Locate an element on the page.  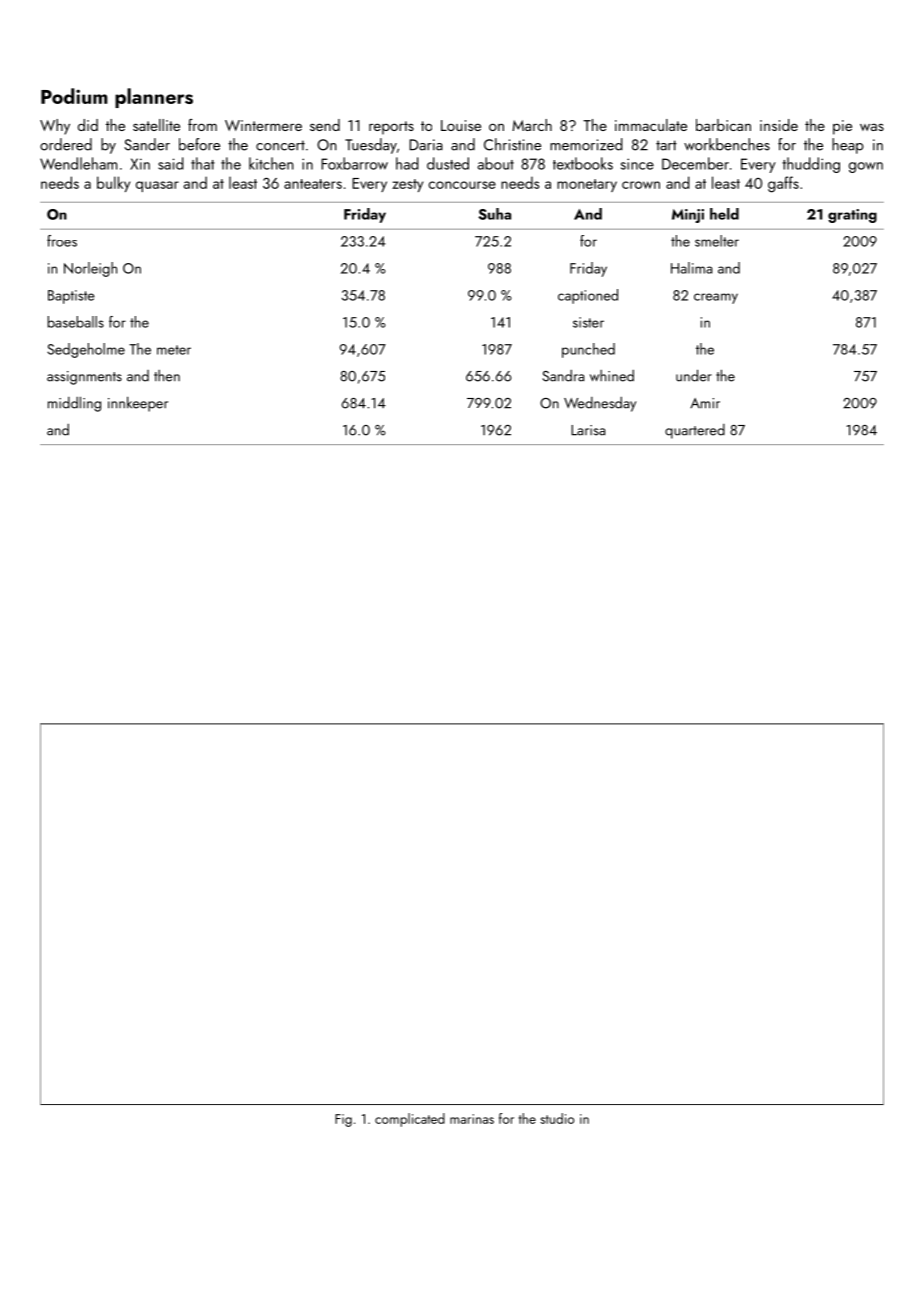
complicated is located at coordinates (410, 1120).
